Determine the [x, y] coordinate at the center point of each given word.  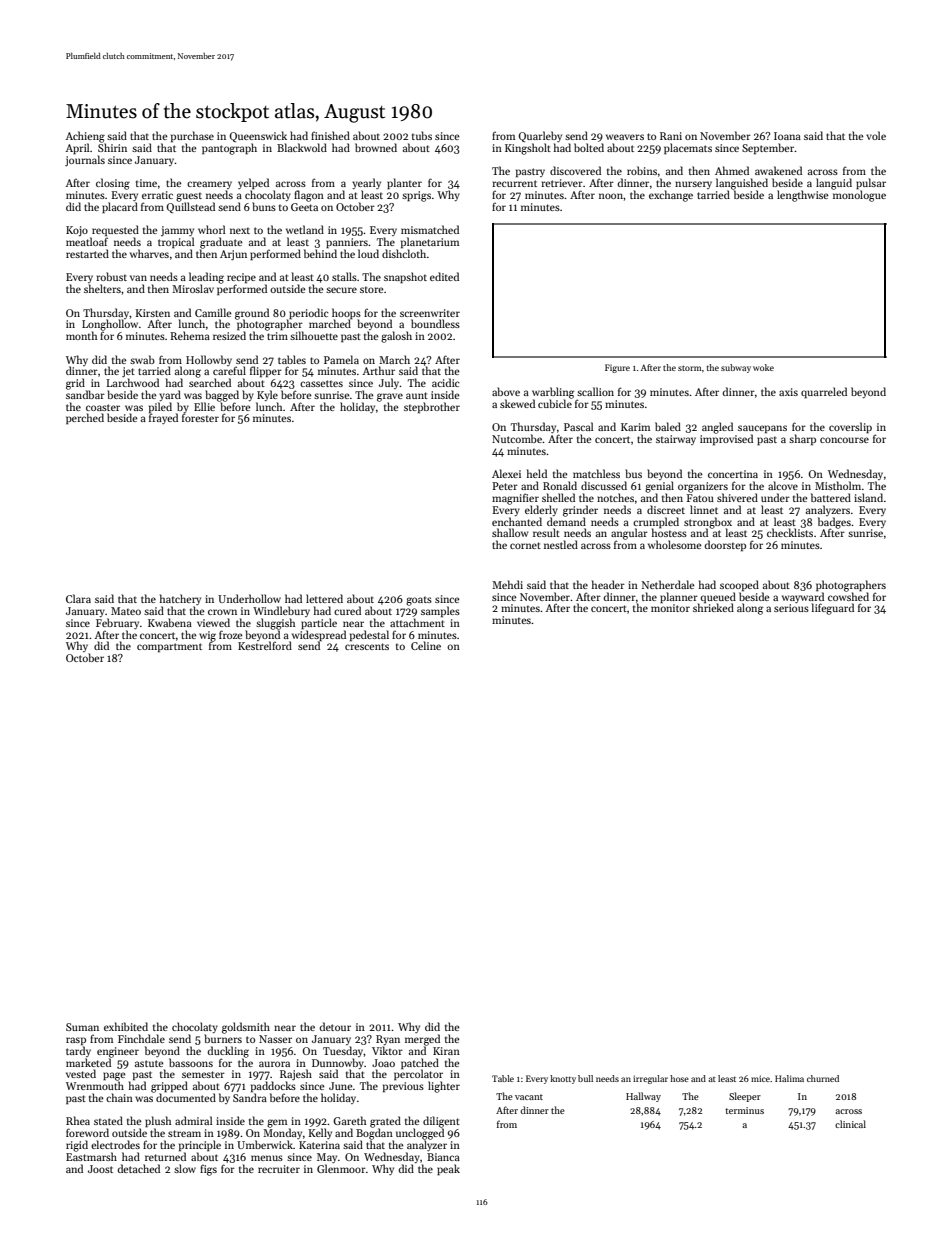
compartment [169, 647]
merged [422, 1040]
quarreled [824, 392]
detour [335, 1026]
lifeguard [833, 609]
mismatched [430, 229]
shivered [737, 497]
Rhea [78, 1120]
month [81, 335]
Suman [82, 1027]
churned [823, 1078]
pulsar [871, 184]
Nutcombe [517, 438]
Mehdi [507, 584]
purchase [192, 136]
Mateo [126, 611]
